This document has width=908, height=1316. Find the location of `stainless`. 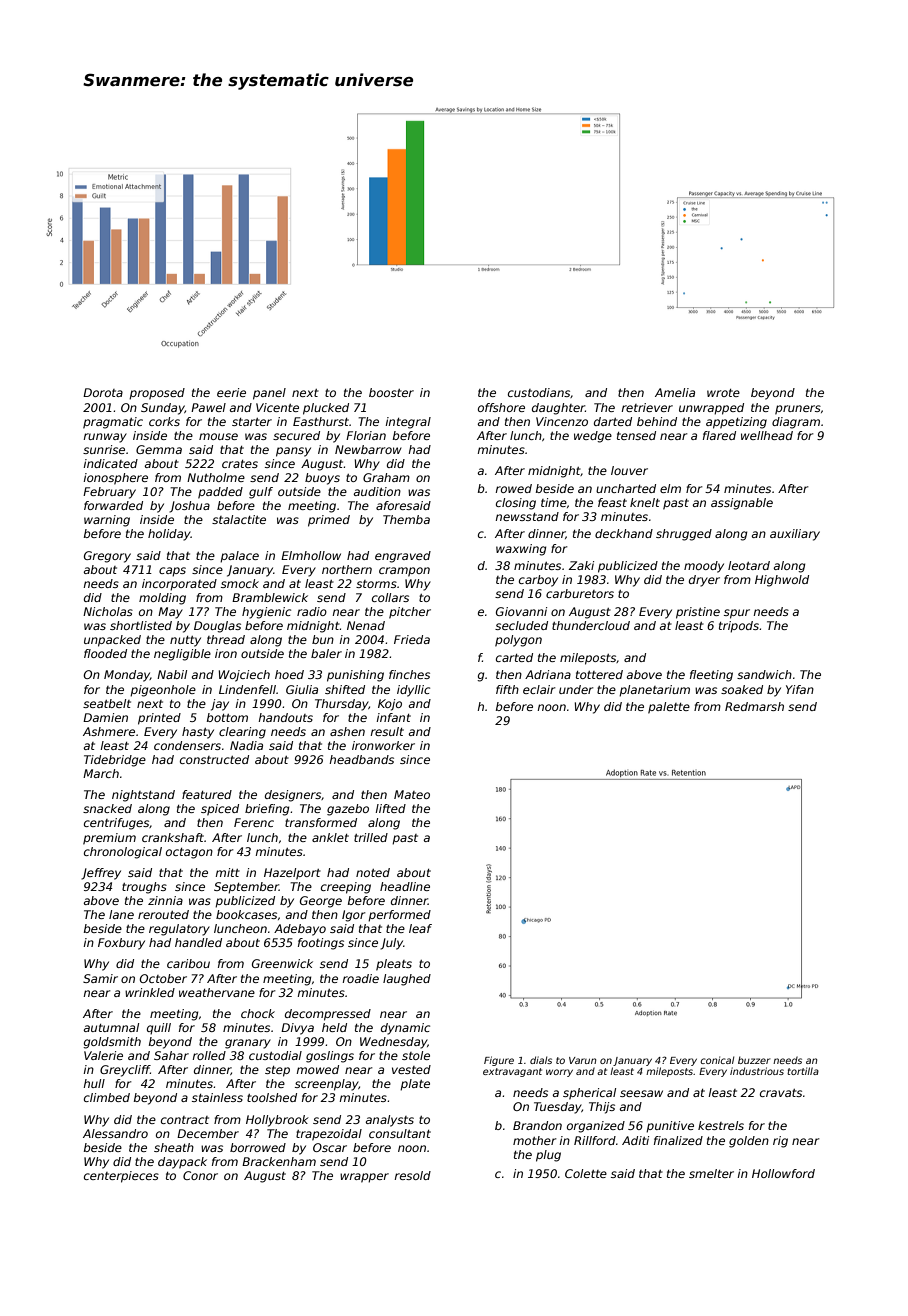

stainless is located at coordinates (217, 1097).
